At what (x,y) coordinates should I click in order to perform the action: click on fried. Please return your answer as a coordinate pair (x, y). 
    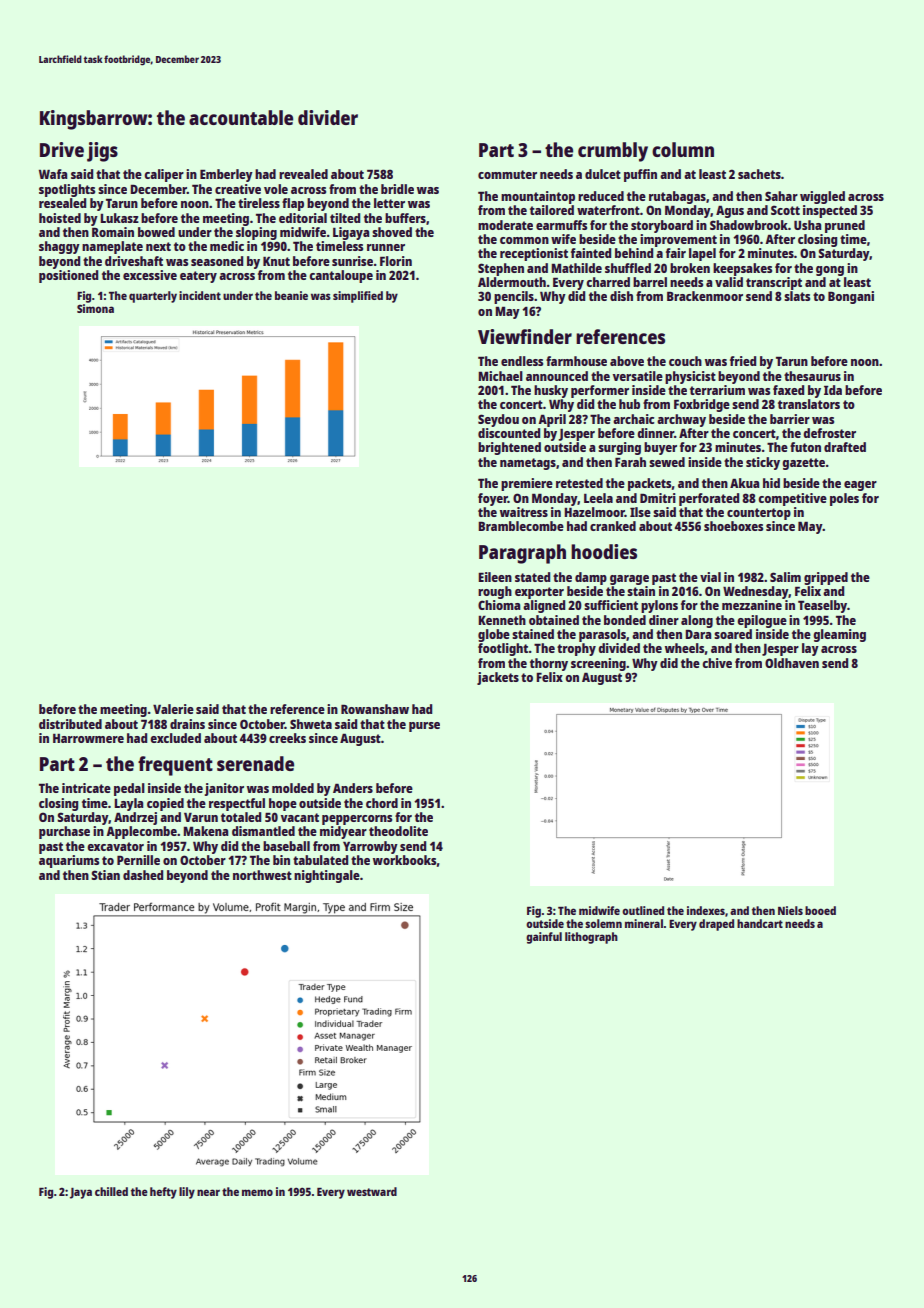
    Looking at the image, I should click on (743, 361).
